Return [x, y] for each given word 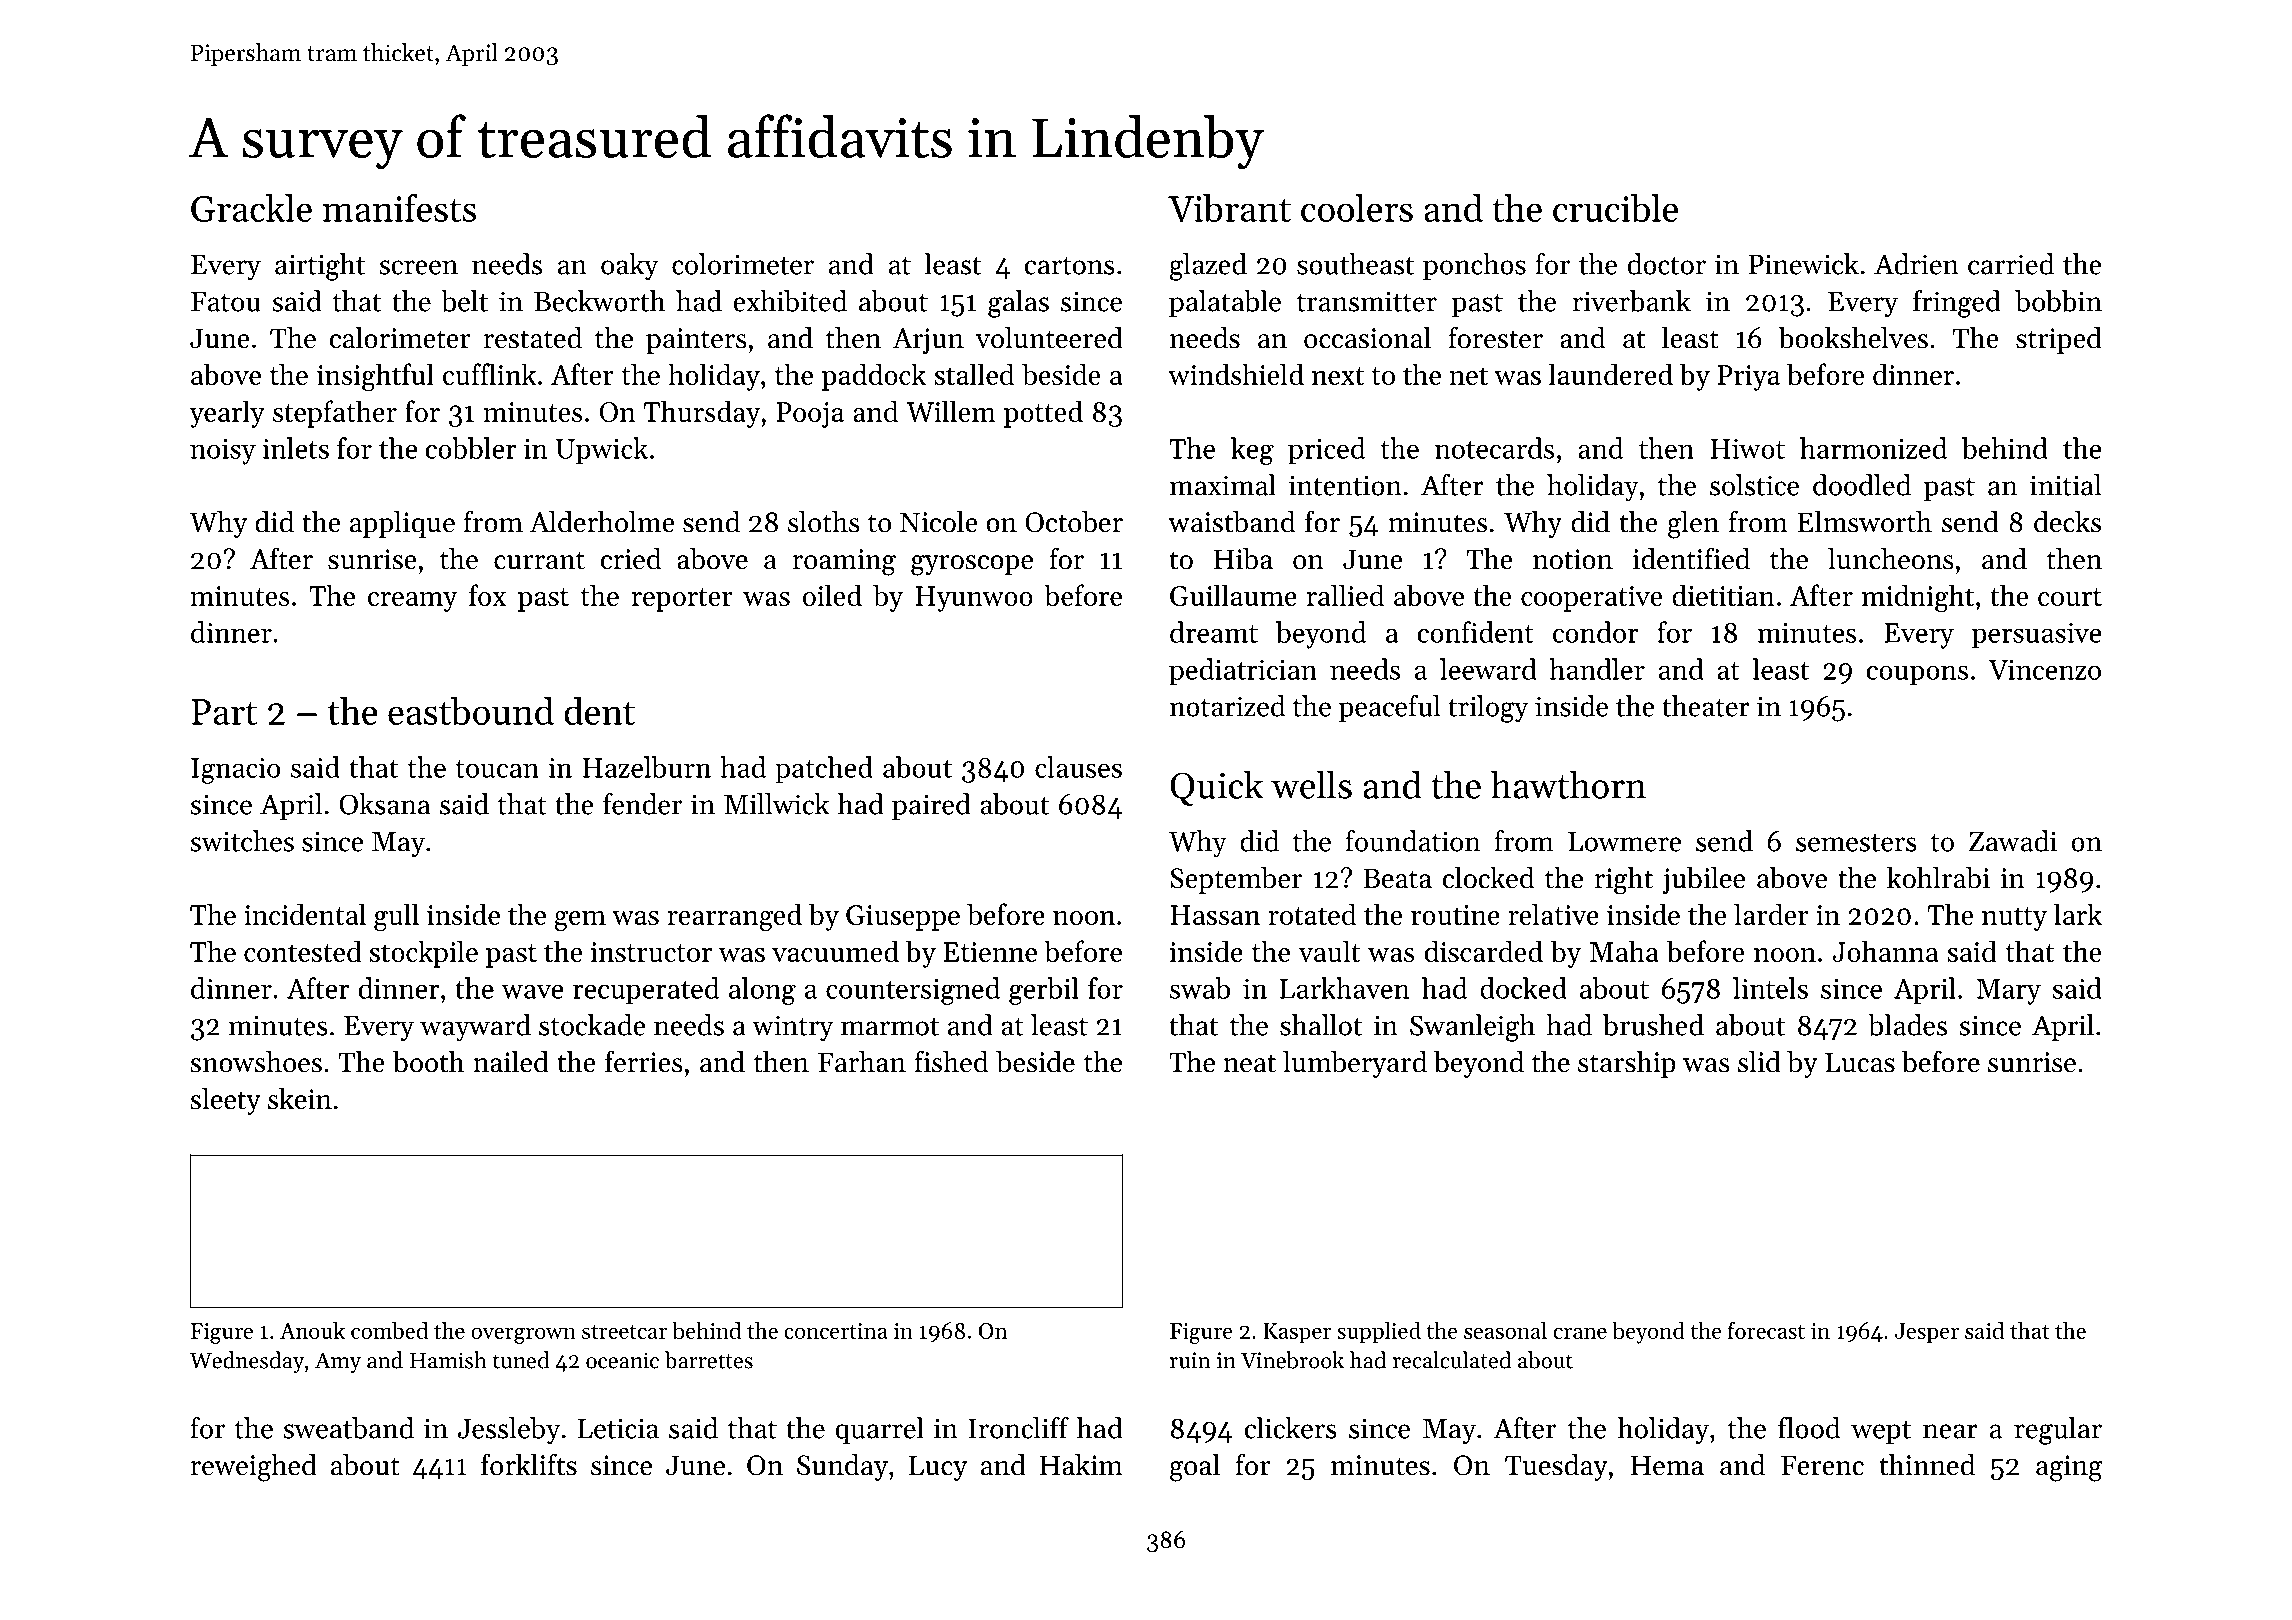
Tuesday [1556, 1467]
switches [242, 841]
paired [931, 806]
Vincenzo [2044, 670]
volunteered [1049, 338]
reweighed [254, 1468]
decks [2067, 522]
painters [696, 341]
